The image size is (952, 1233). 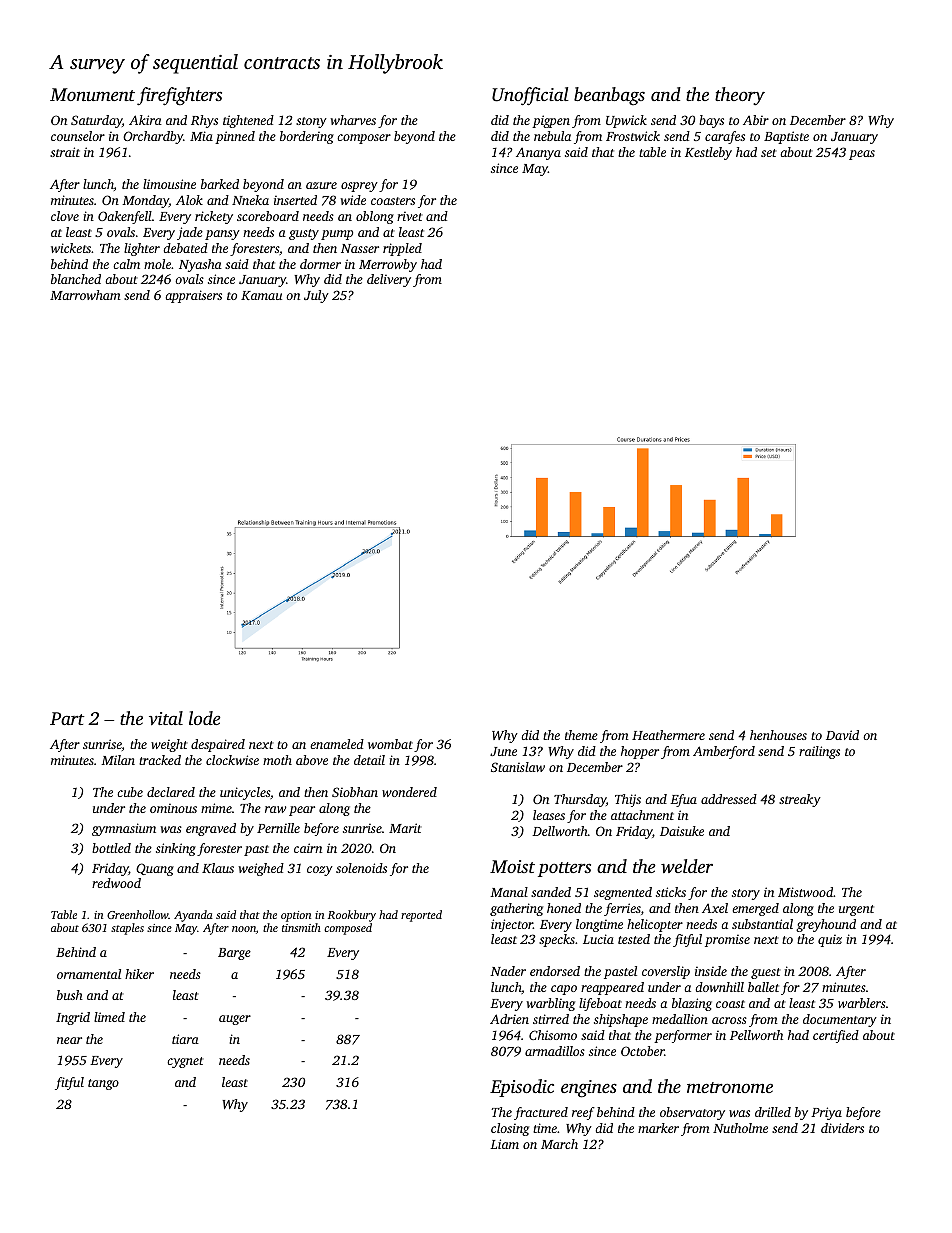 What do you see at coordinates (805, 892) in the screenshot?
I see `Mistwood` at bounding box center [805, 892].
